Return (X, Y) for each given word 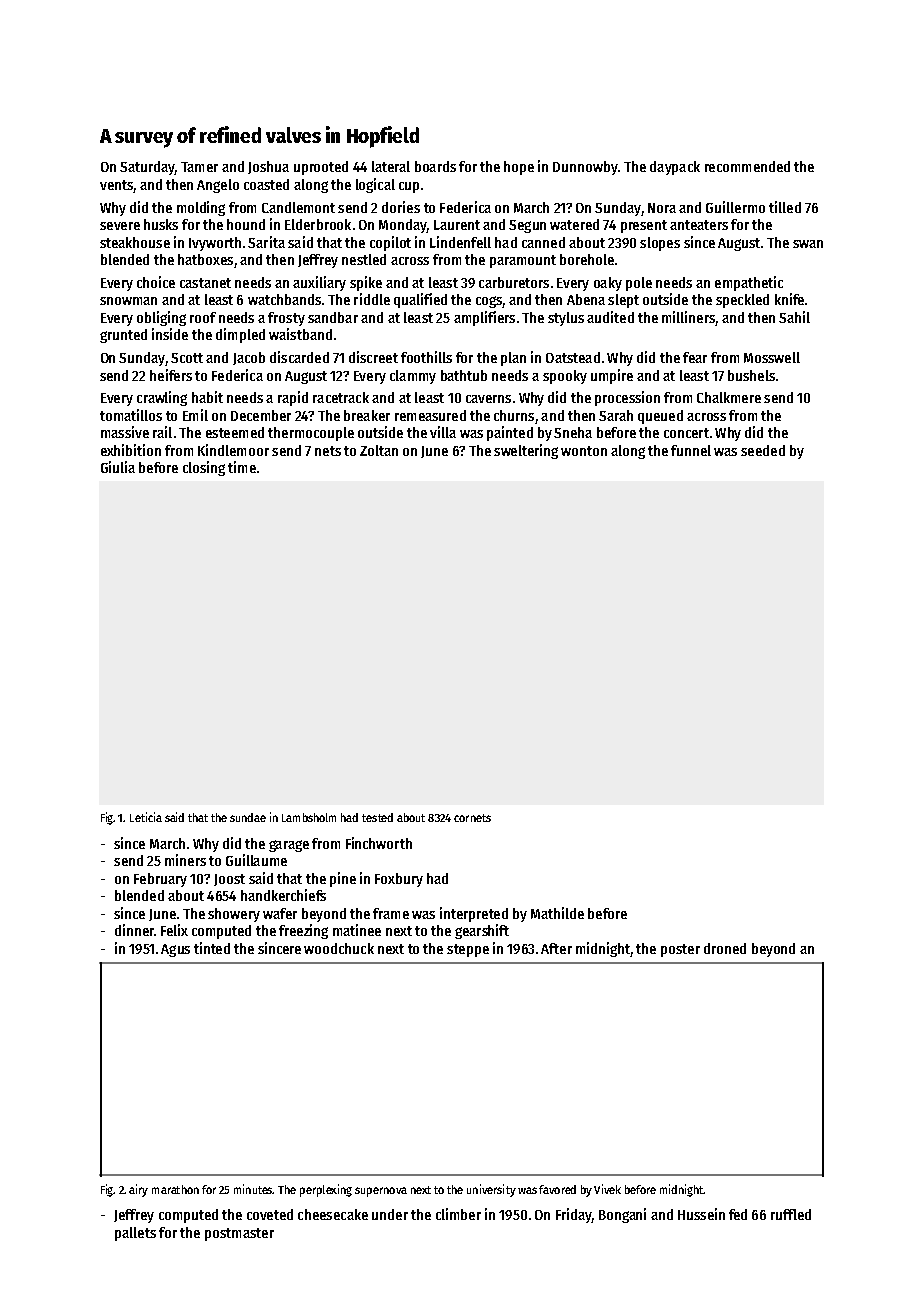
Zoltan (379, 450)
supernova (381, 1192)
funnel (691, 450)
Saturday (147, 168)
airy (138, 1190)
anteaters (699, 225)
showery (234, 915)
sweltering (526, 451)
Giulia (118, 467)
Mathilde (557, 913)
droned (725, 948)
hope (519, 168)
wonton (584, 451)
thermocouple (311, 434)
